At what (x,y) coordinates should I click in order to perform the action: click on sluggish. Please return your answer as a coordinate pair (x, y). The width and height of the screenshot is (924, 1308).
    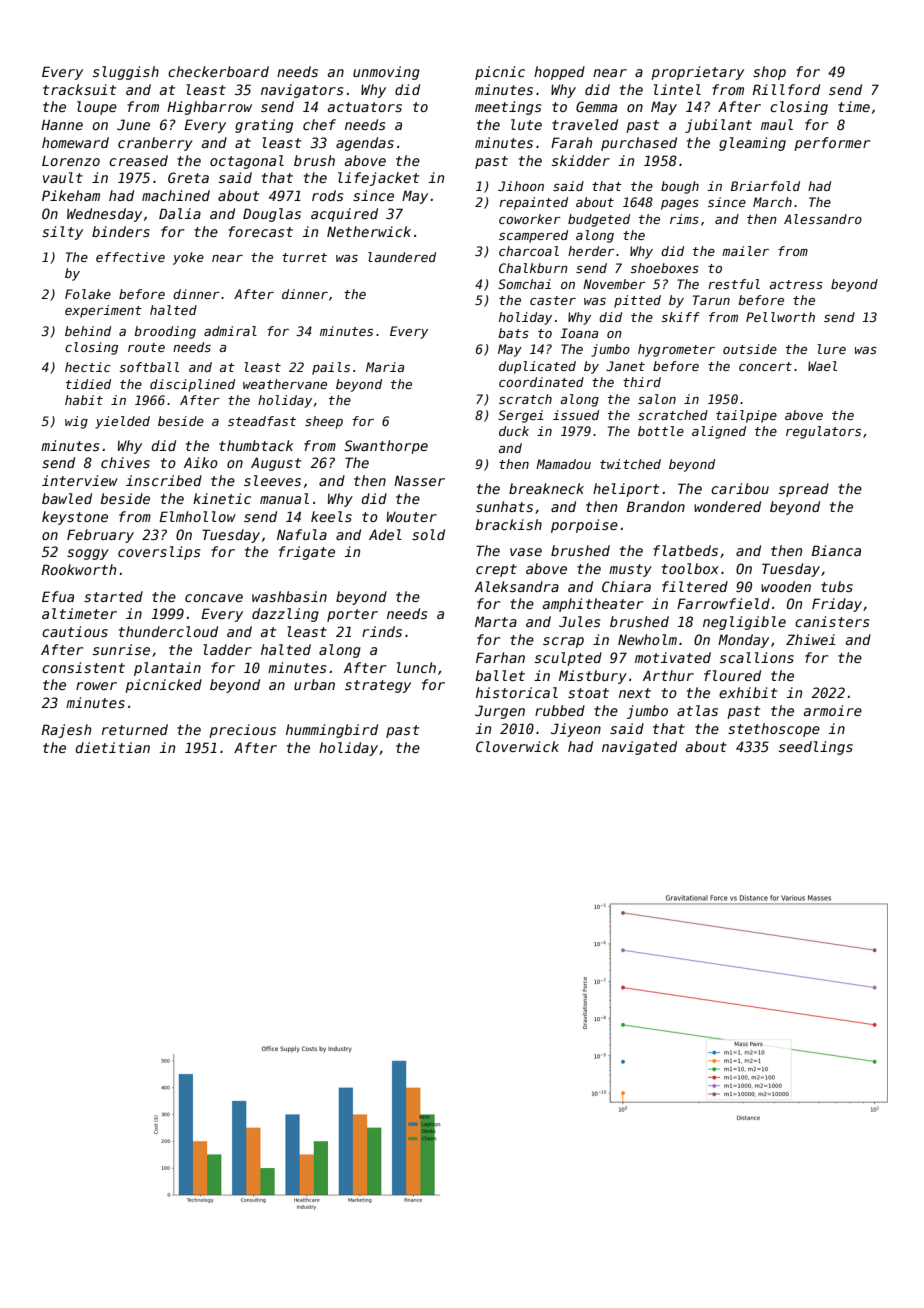
    Looking at the image, I should click on (126, 73).
